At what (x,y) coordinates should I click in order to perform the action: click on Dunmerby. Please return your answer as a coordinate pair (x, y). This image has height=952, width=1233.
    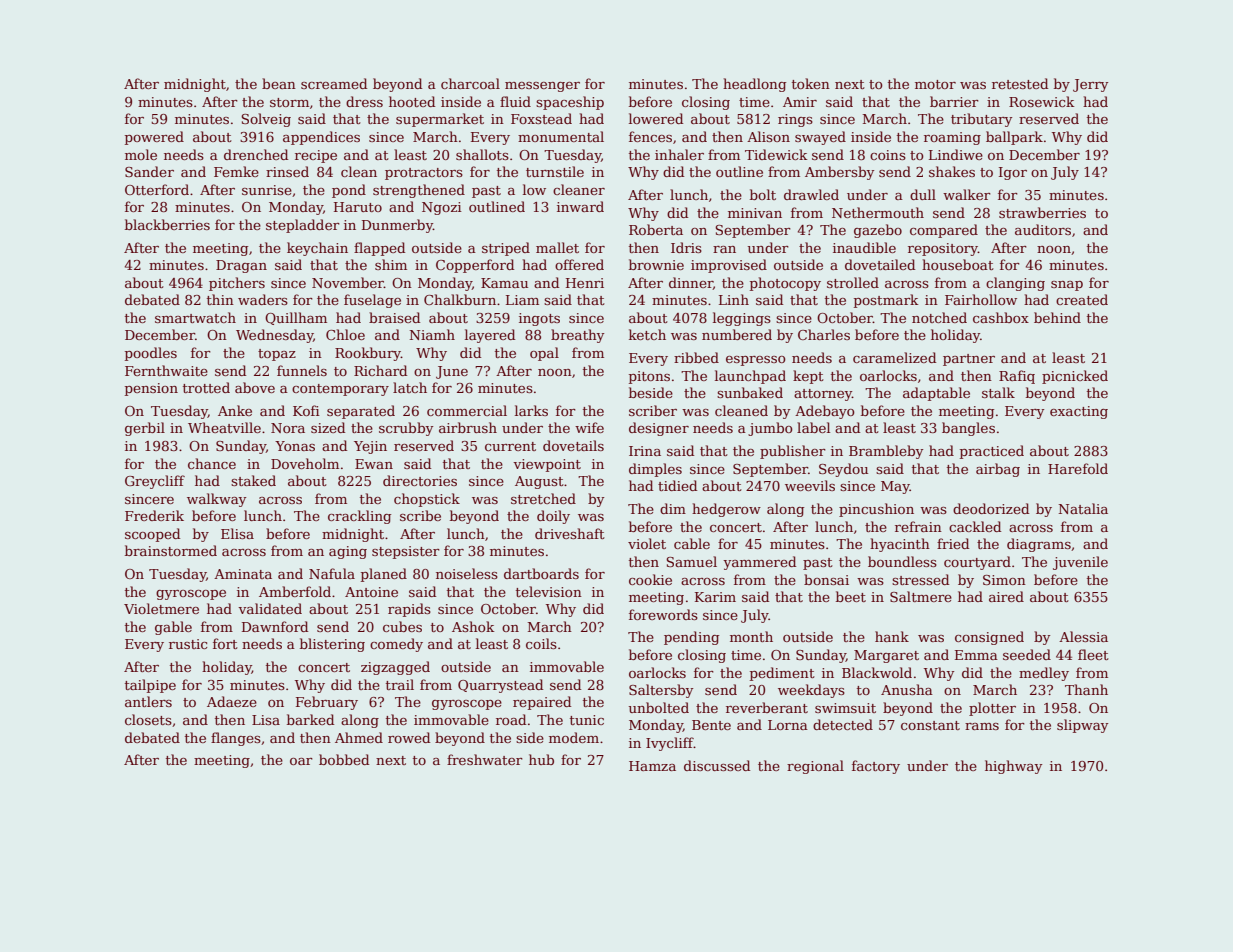
    Looking at the image, I should click on (397, 226).
